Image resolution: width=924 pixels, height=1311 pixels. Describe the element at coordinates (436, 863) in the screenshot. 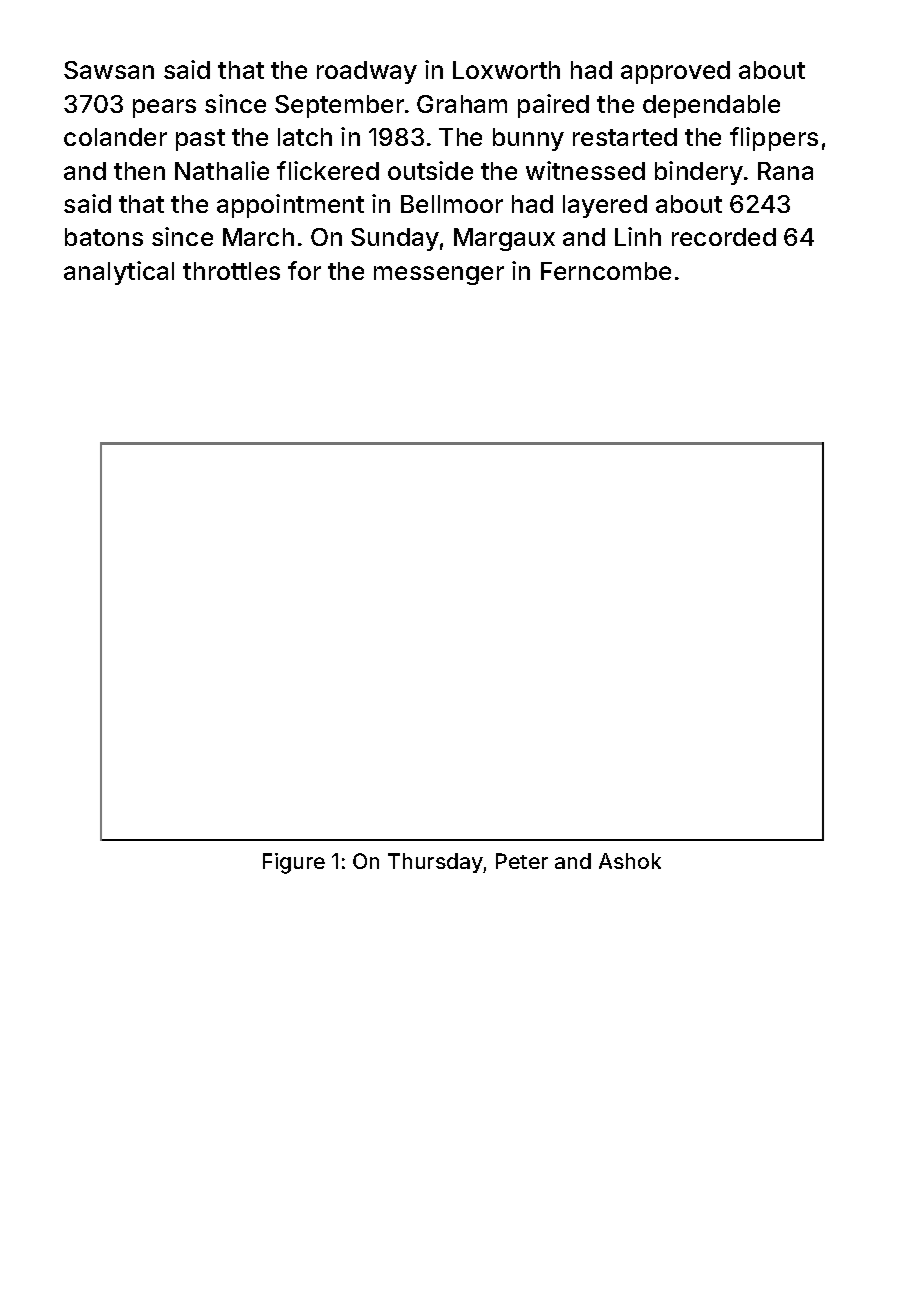

I see `Thursday` at that location.
